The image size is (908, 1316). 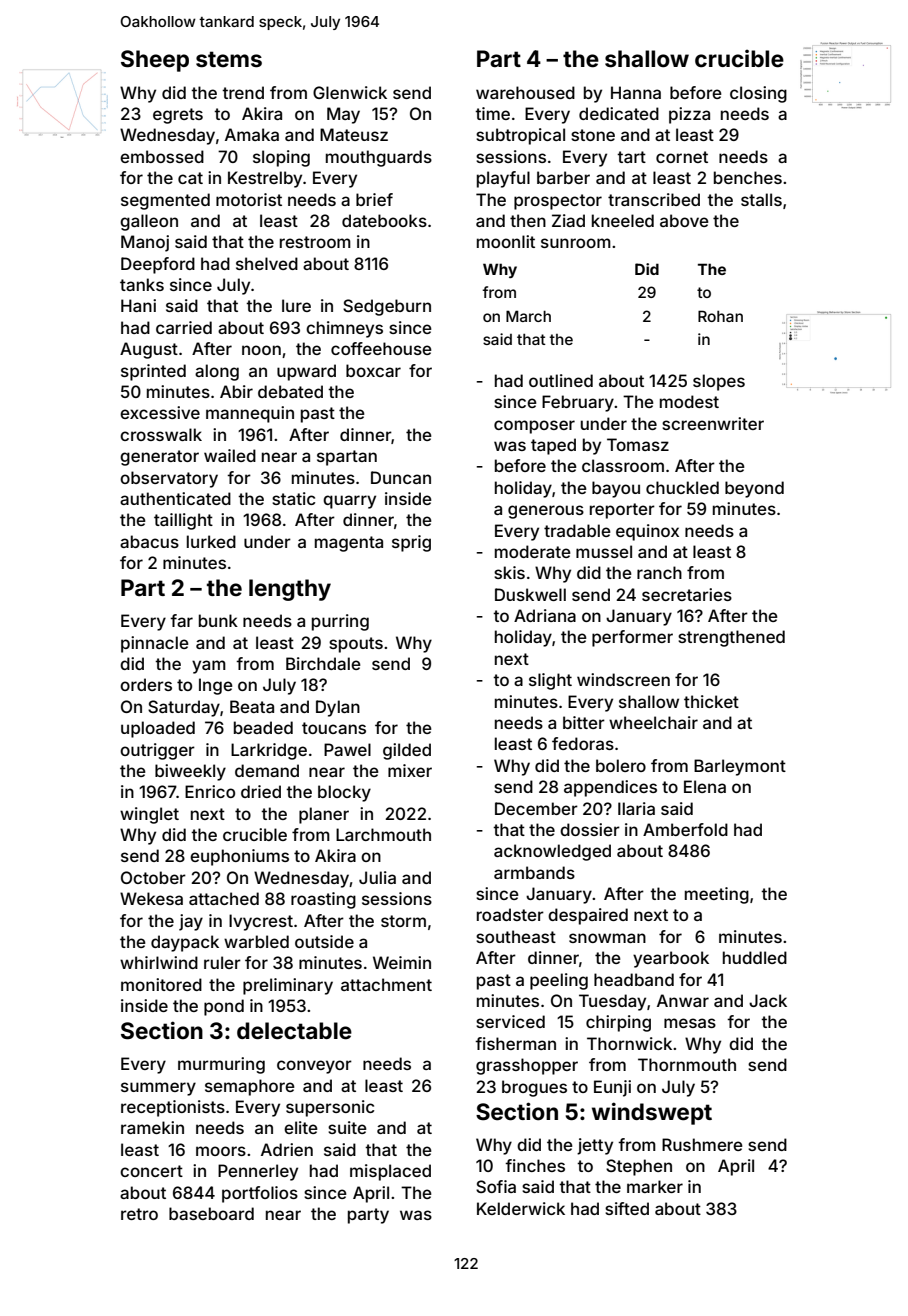 What do you see at coordinates (155, 644) in the screenshot?
I see `pinnacle` at bounding box center [155, 644].
